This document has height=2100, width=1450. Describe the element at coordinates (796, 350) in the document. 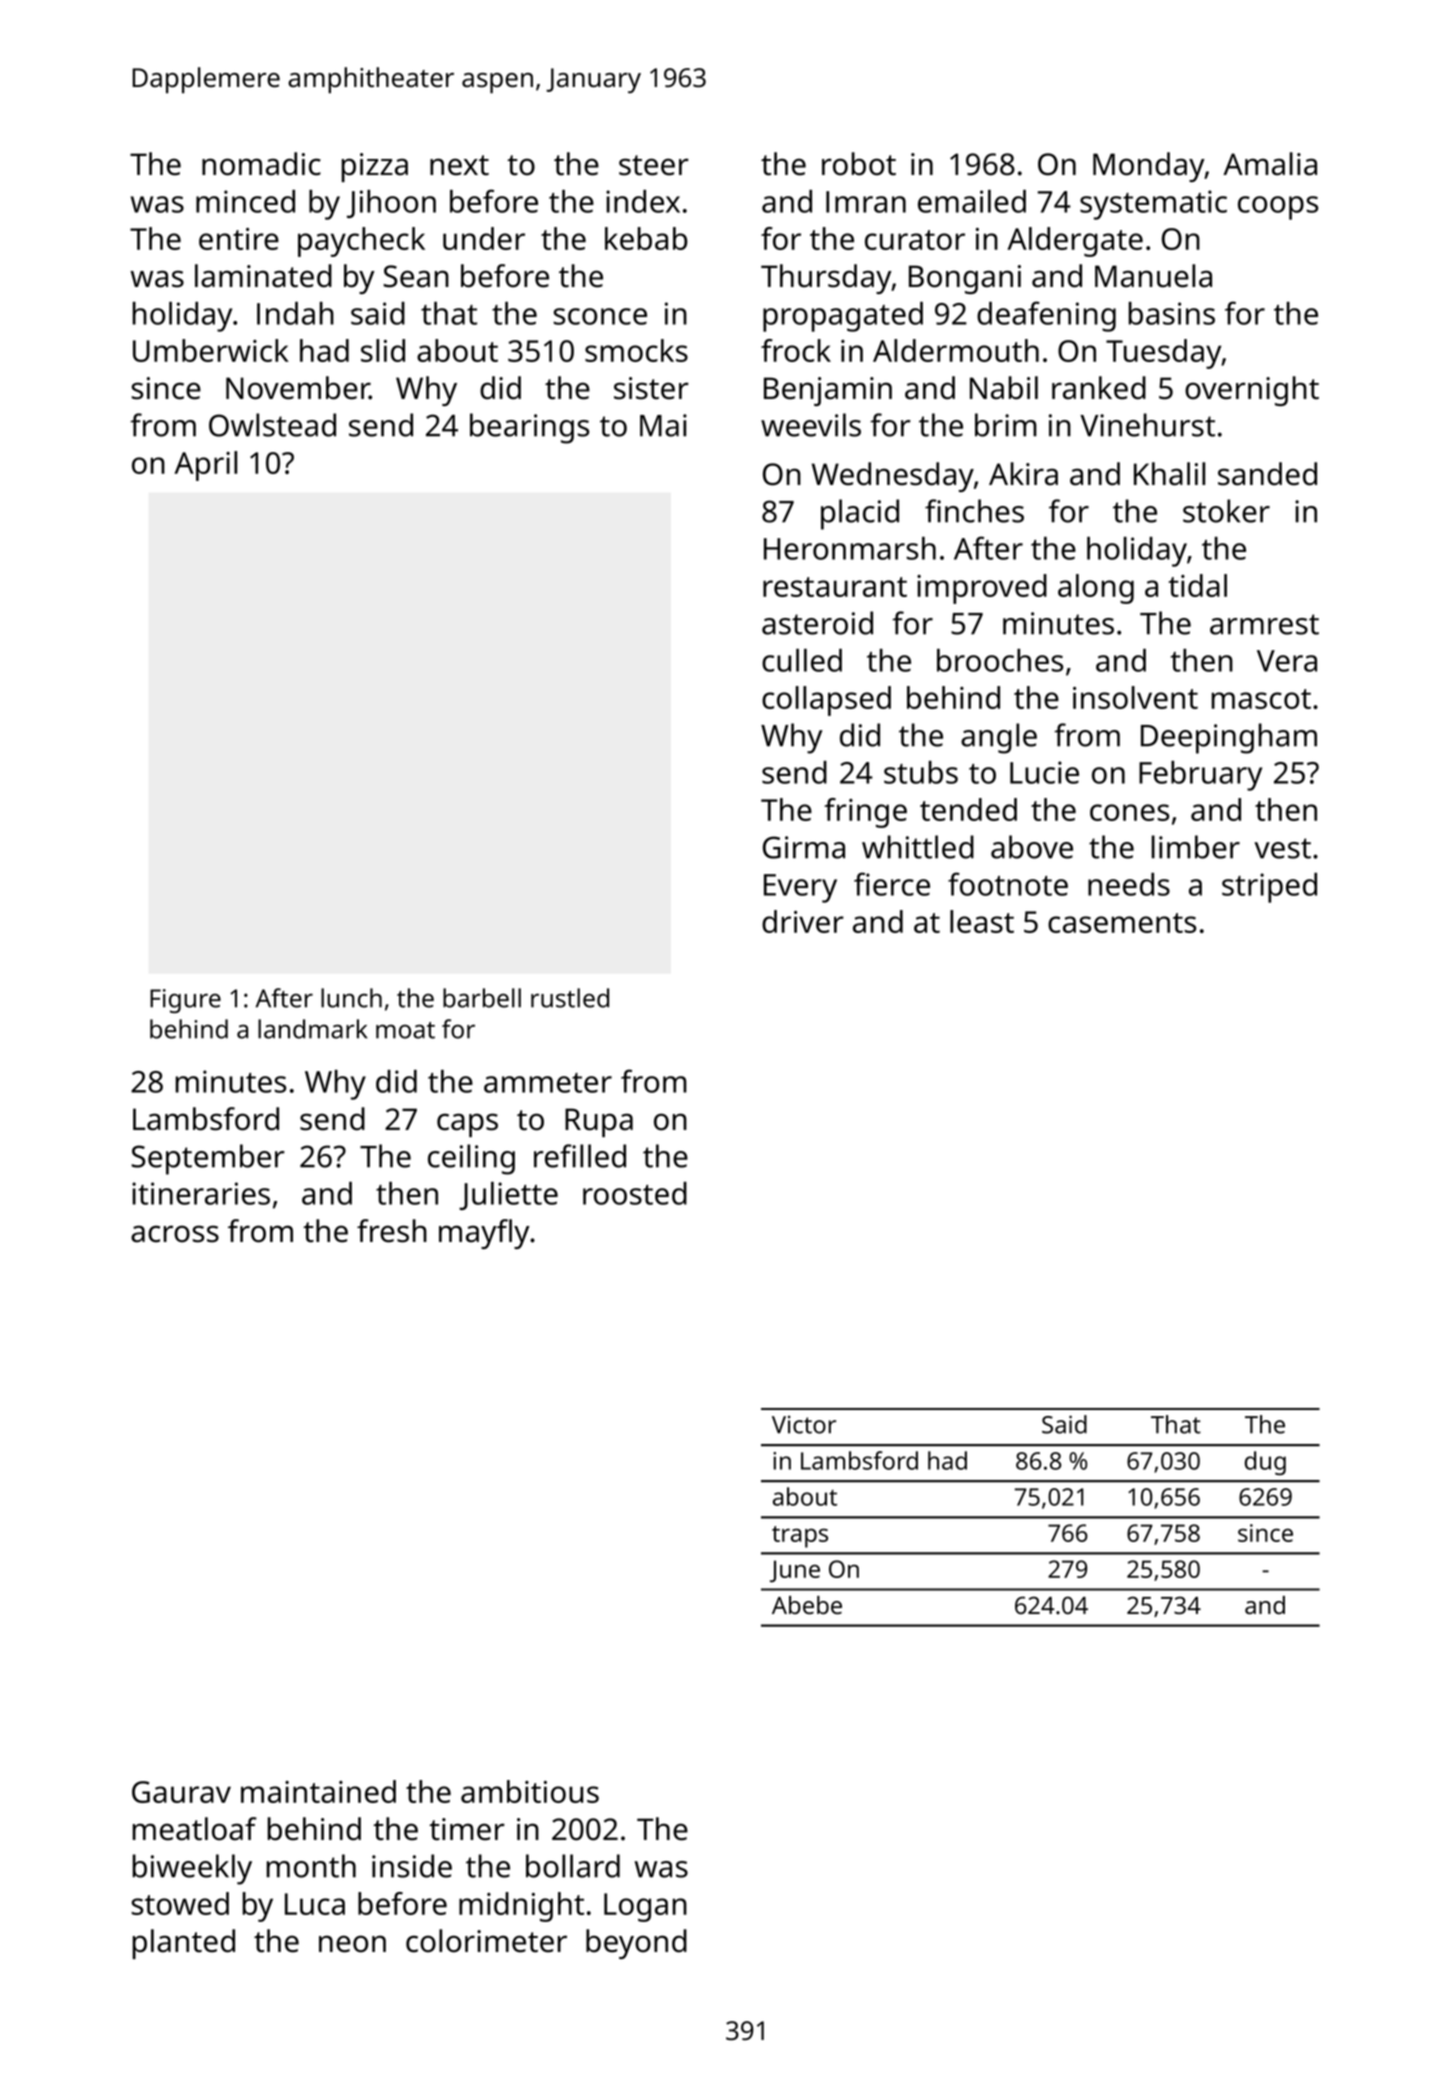

I see `frock` at that location.
